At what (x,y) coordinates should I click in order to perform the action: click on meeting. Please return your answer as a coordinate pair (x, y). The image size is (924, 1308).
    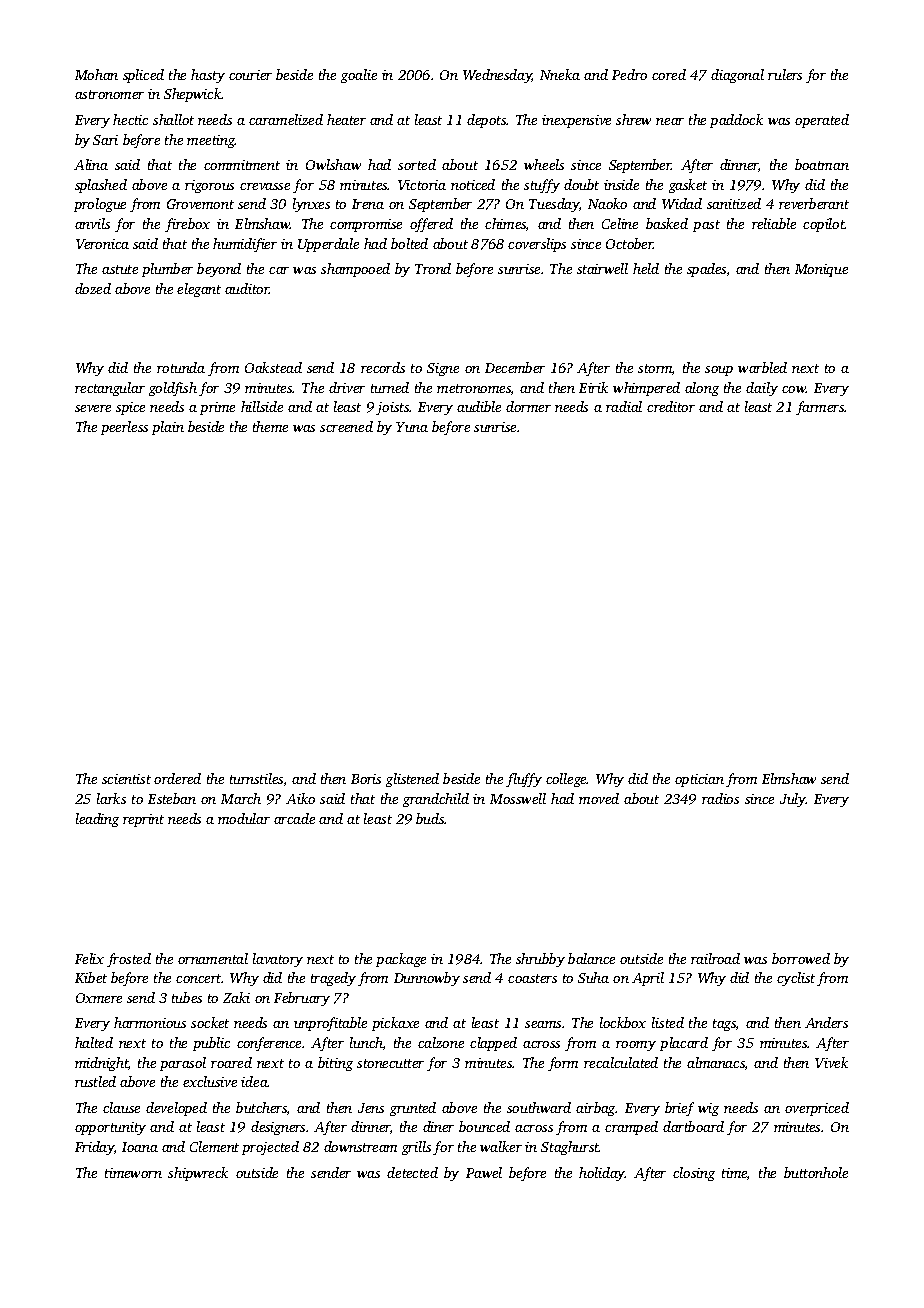
    Looking at the image, I should click on (211, 141).
